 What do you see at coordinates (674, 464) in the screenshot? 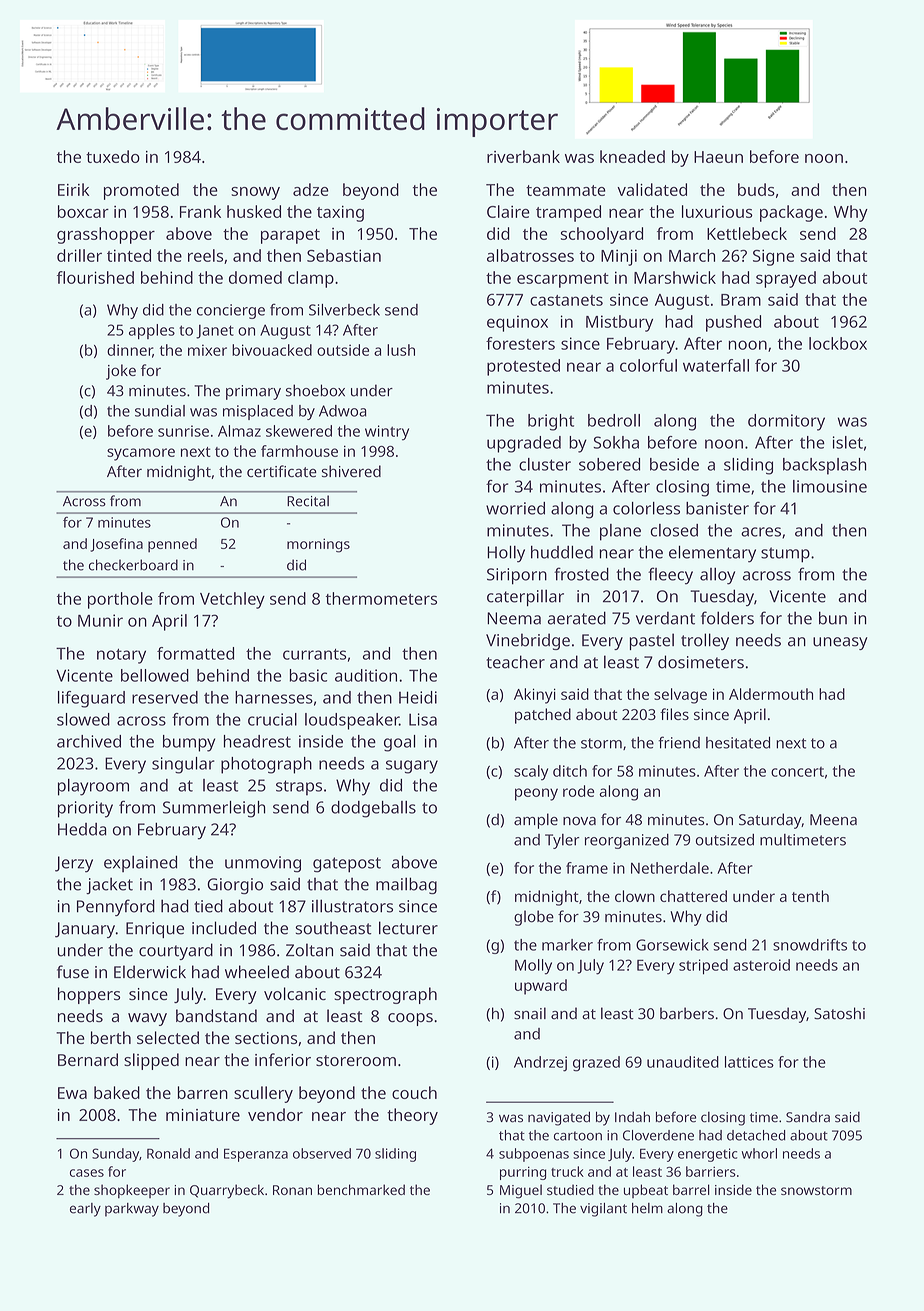
I see `beside` at bounding box center [674, 464].
